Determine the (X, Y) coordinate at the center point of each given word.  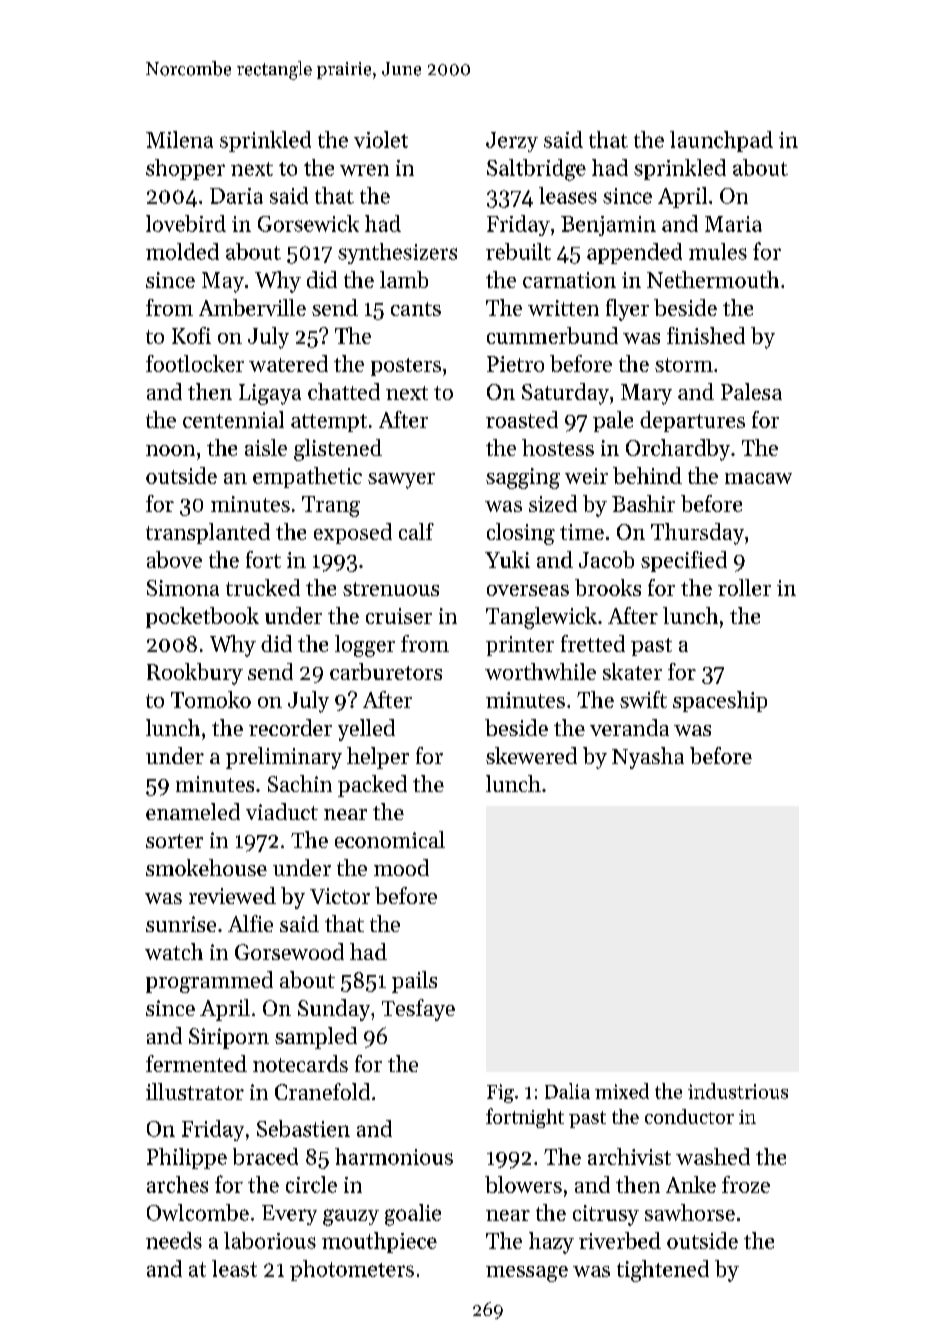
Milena (179, 139)
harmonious (394, 1156)
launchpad (721, 141)
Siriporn (229, 1038)
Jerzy (512, 142)
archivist (629, 1156)
